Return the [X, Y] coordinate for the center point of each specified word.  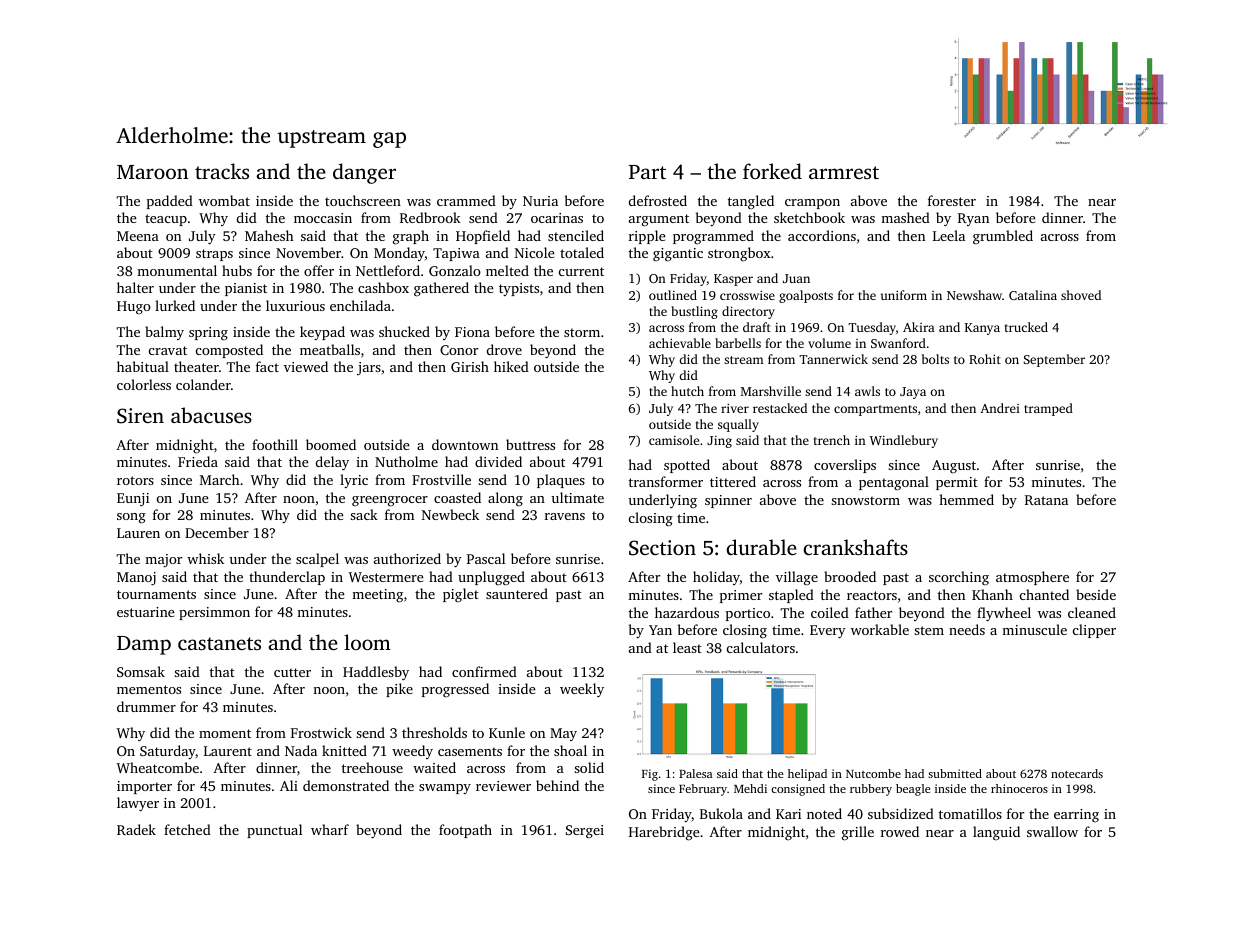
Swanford [898, 343]
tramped [1048, 409]
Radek [136, 829]
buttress [530, 444]
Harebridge [664, 833]
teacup [166, 220]
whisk [205, 558]
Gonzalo [455, 270]
